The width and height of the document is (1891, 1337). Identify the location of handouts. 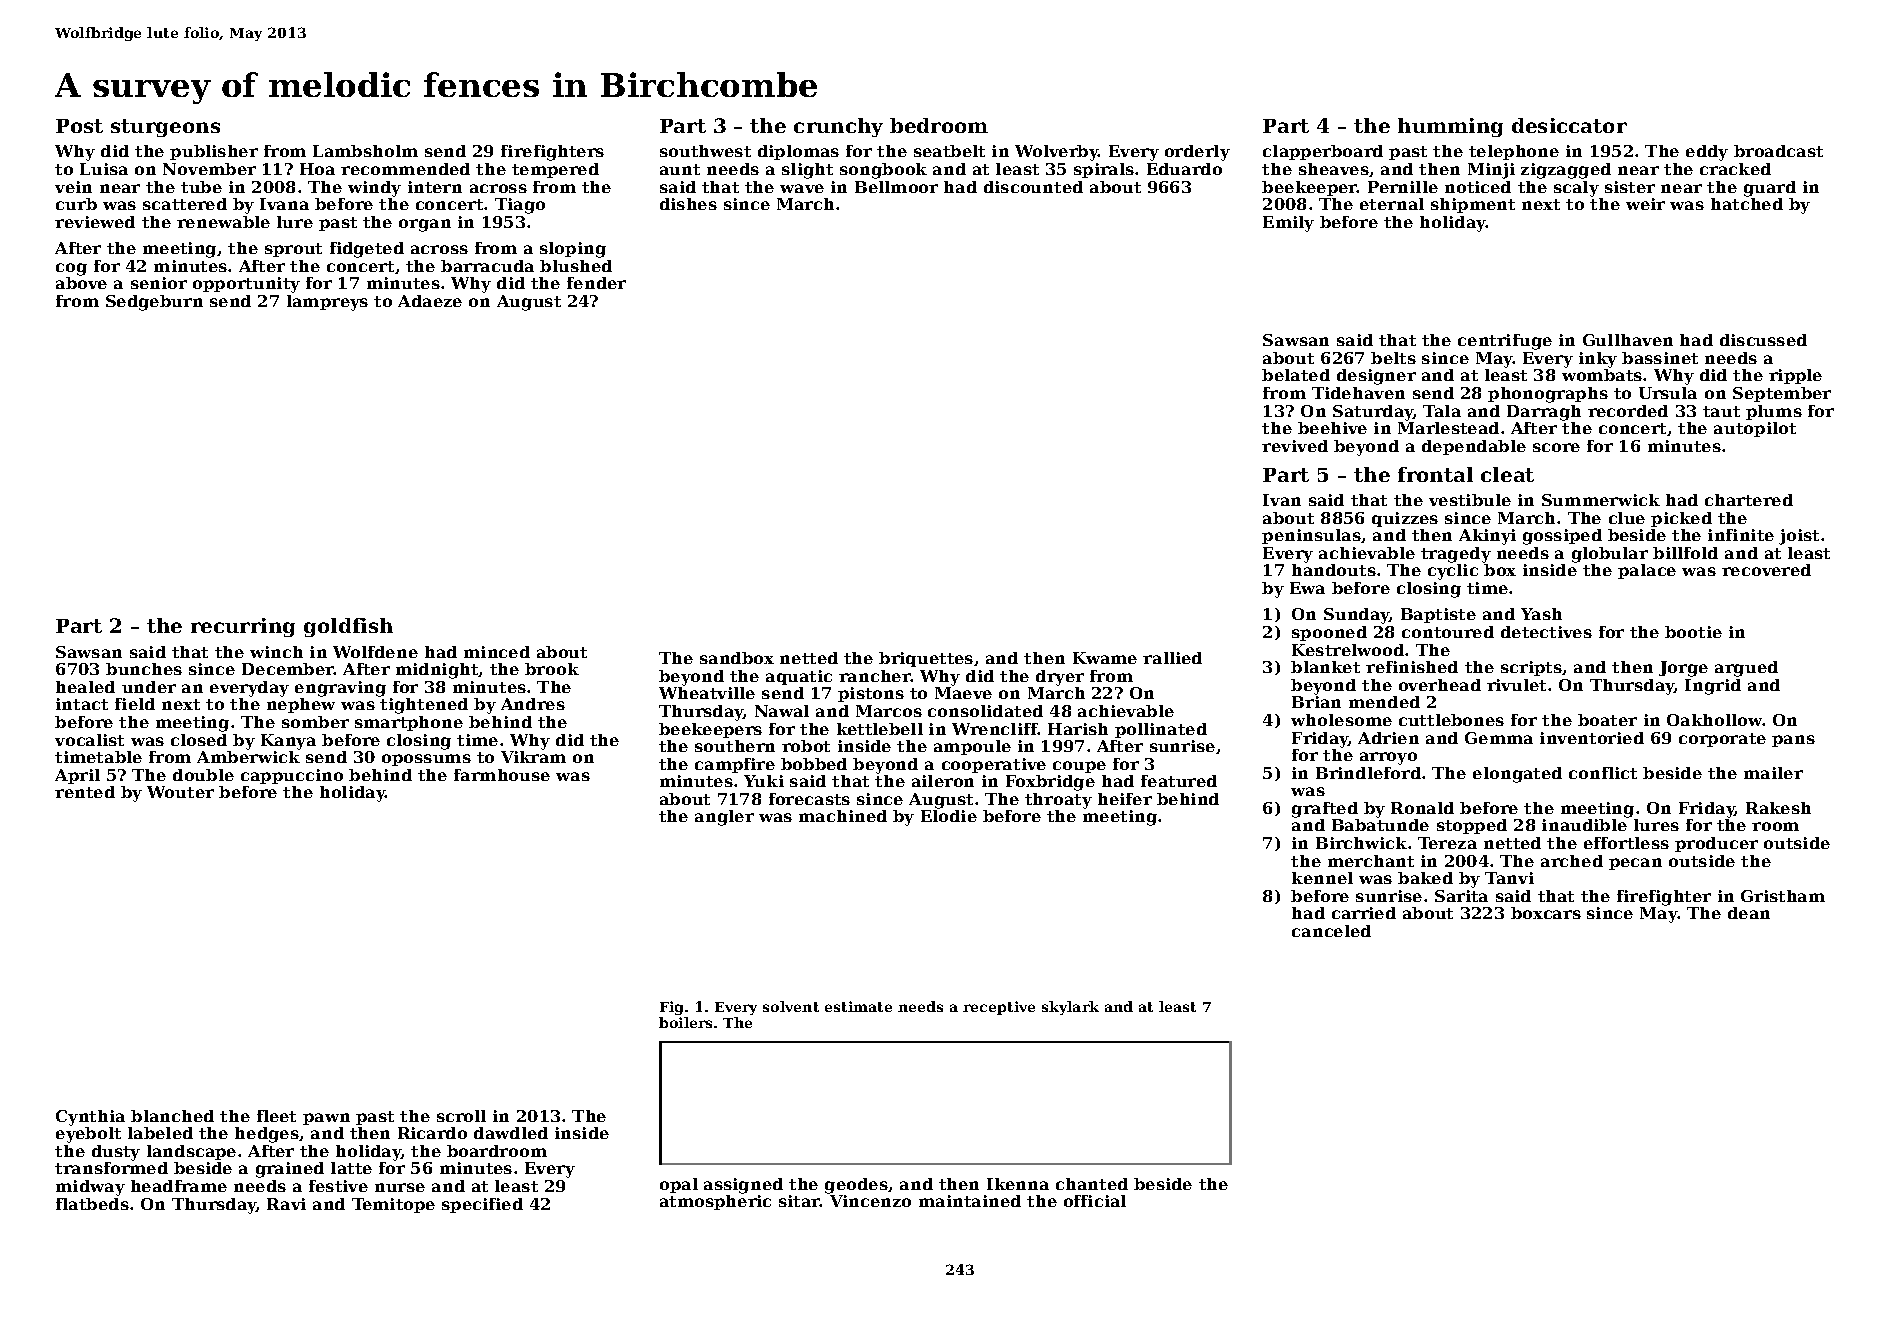
(1334, 570).
